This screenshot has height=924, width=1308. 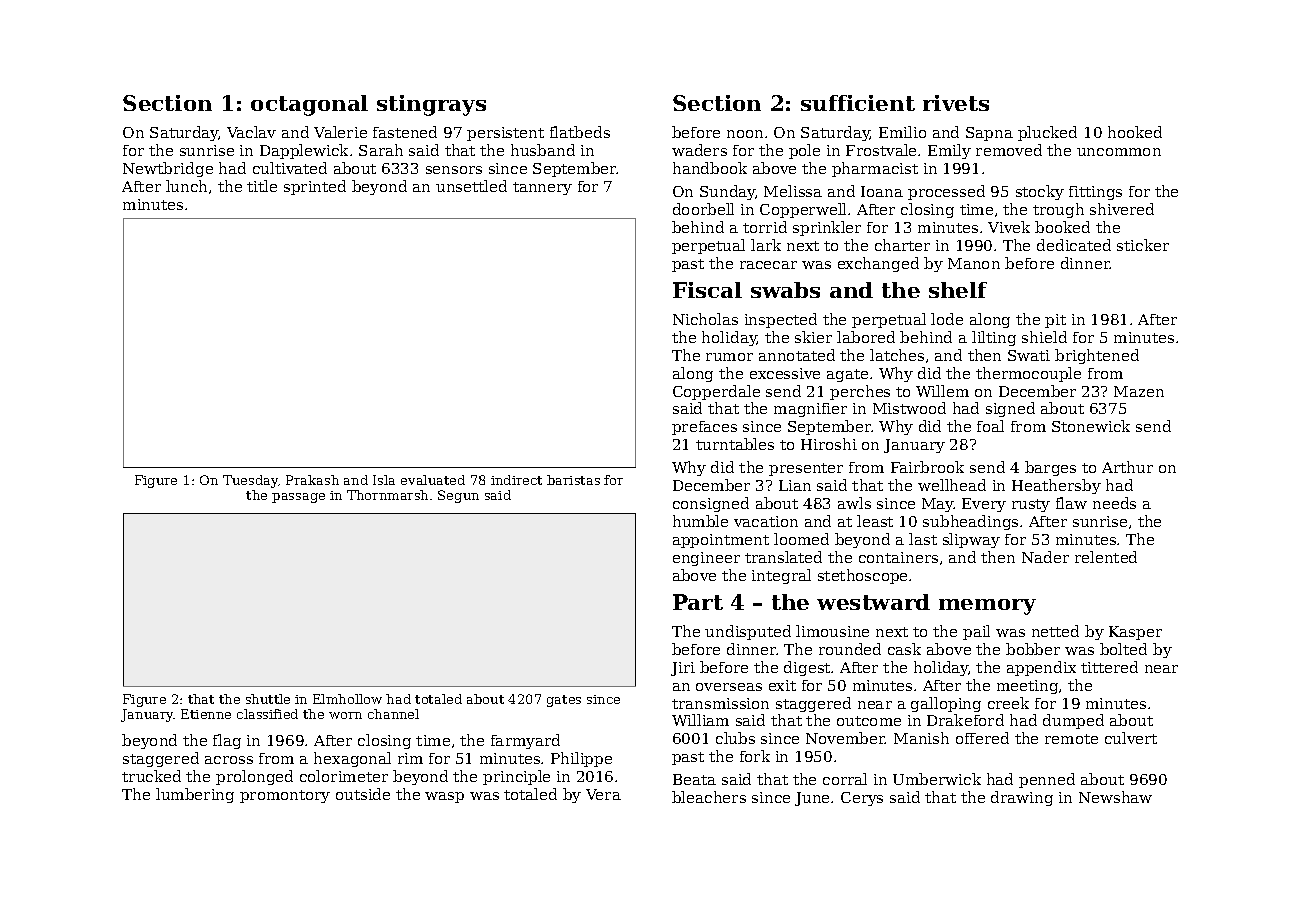 I want to click on Etienne, so click(x=206, y=714).
